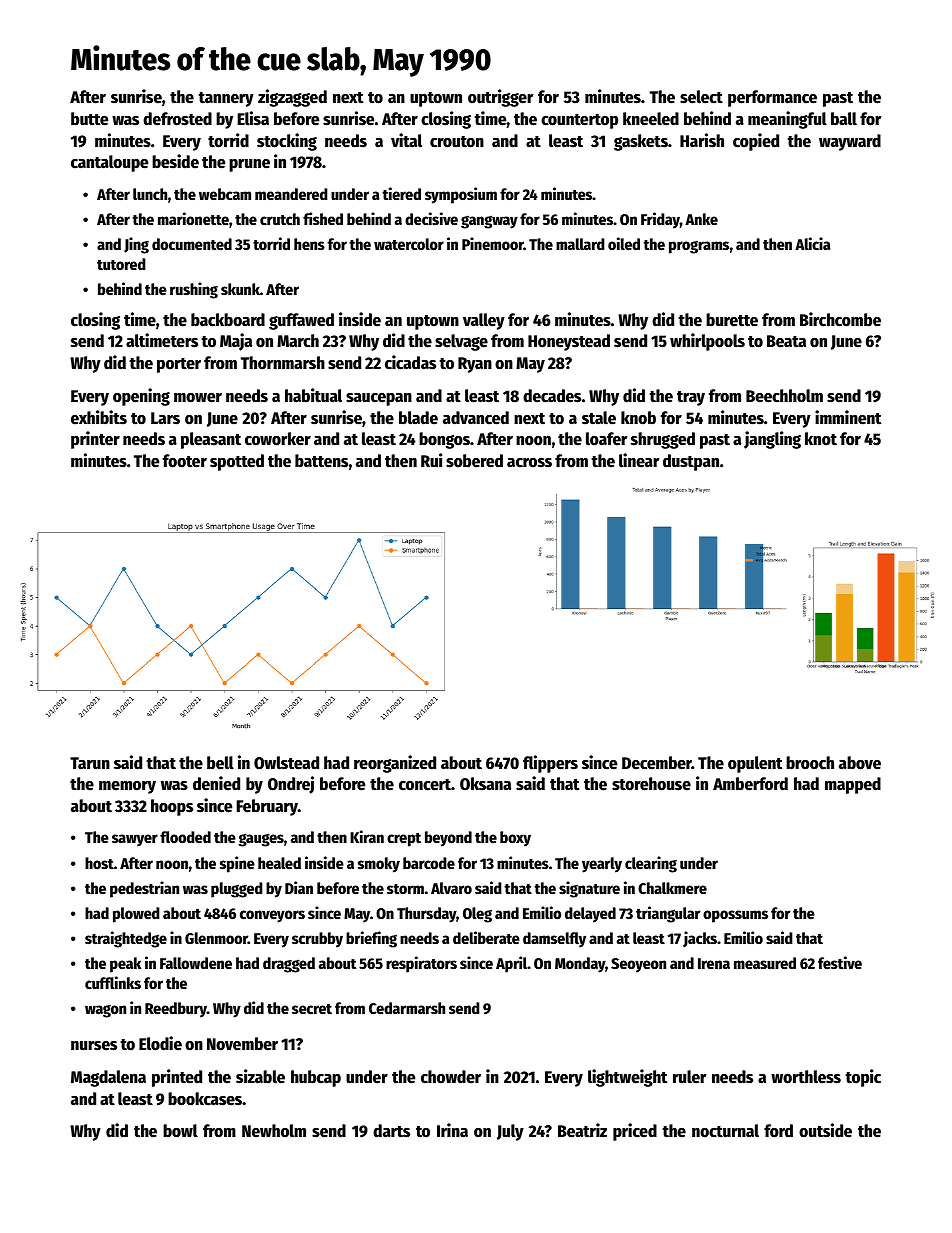 The width and height of the screenshot is (952, 1233). Describe the element at coordinates (550, 764) in the screenshot. I see `flippers` at that location.
